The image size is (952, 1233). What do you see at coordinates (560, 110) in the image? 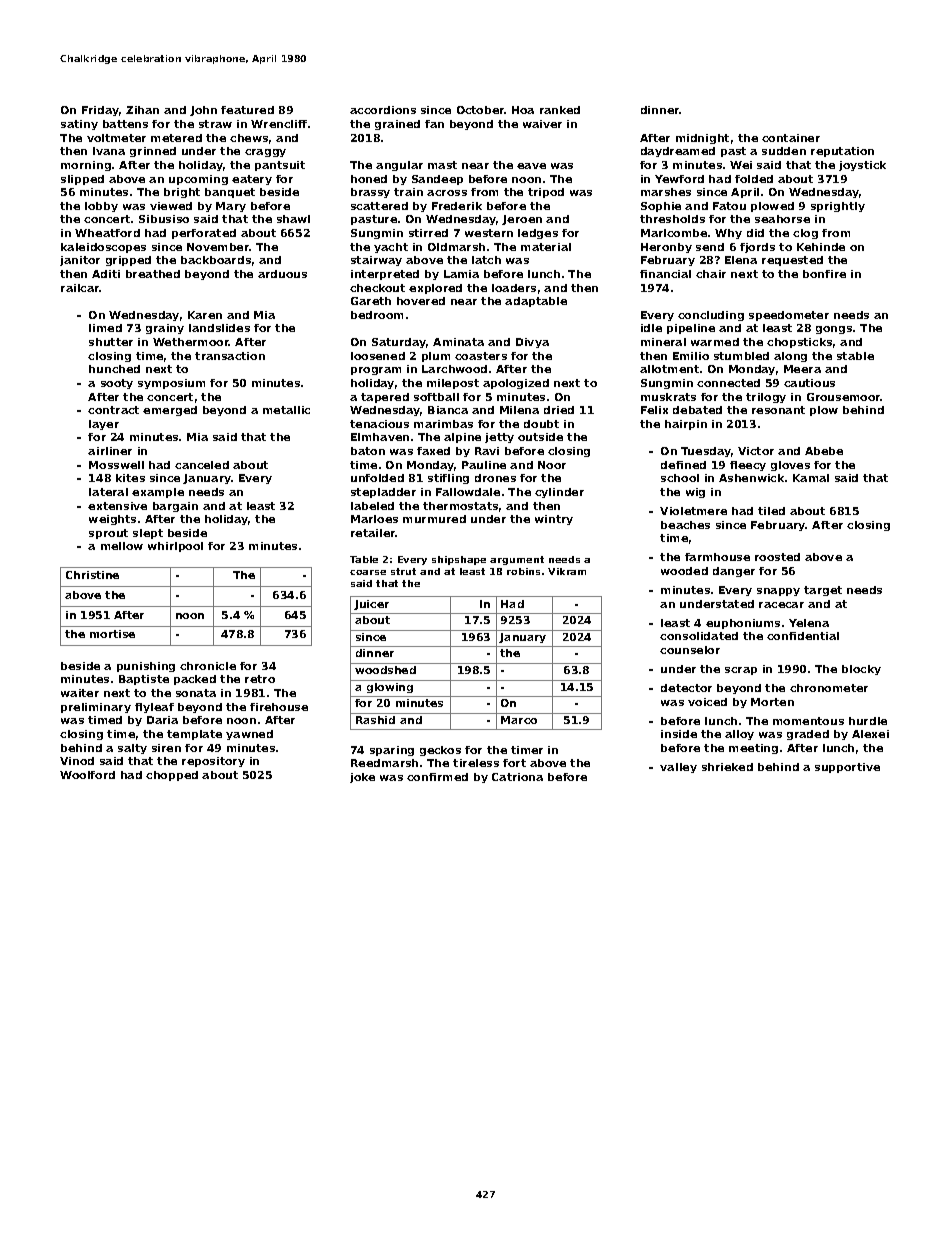
I see `ranked` at bounding box center [560, 110].
